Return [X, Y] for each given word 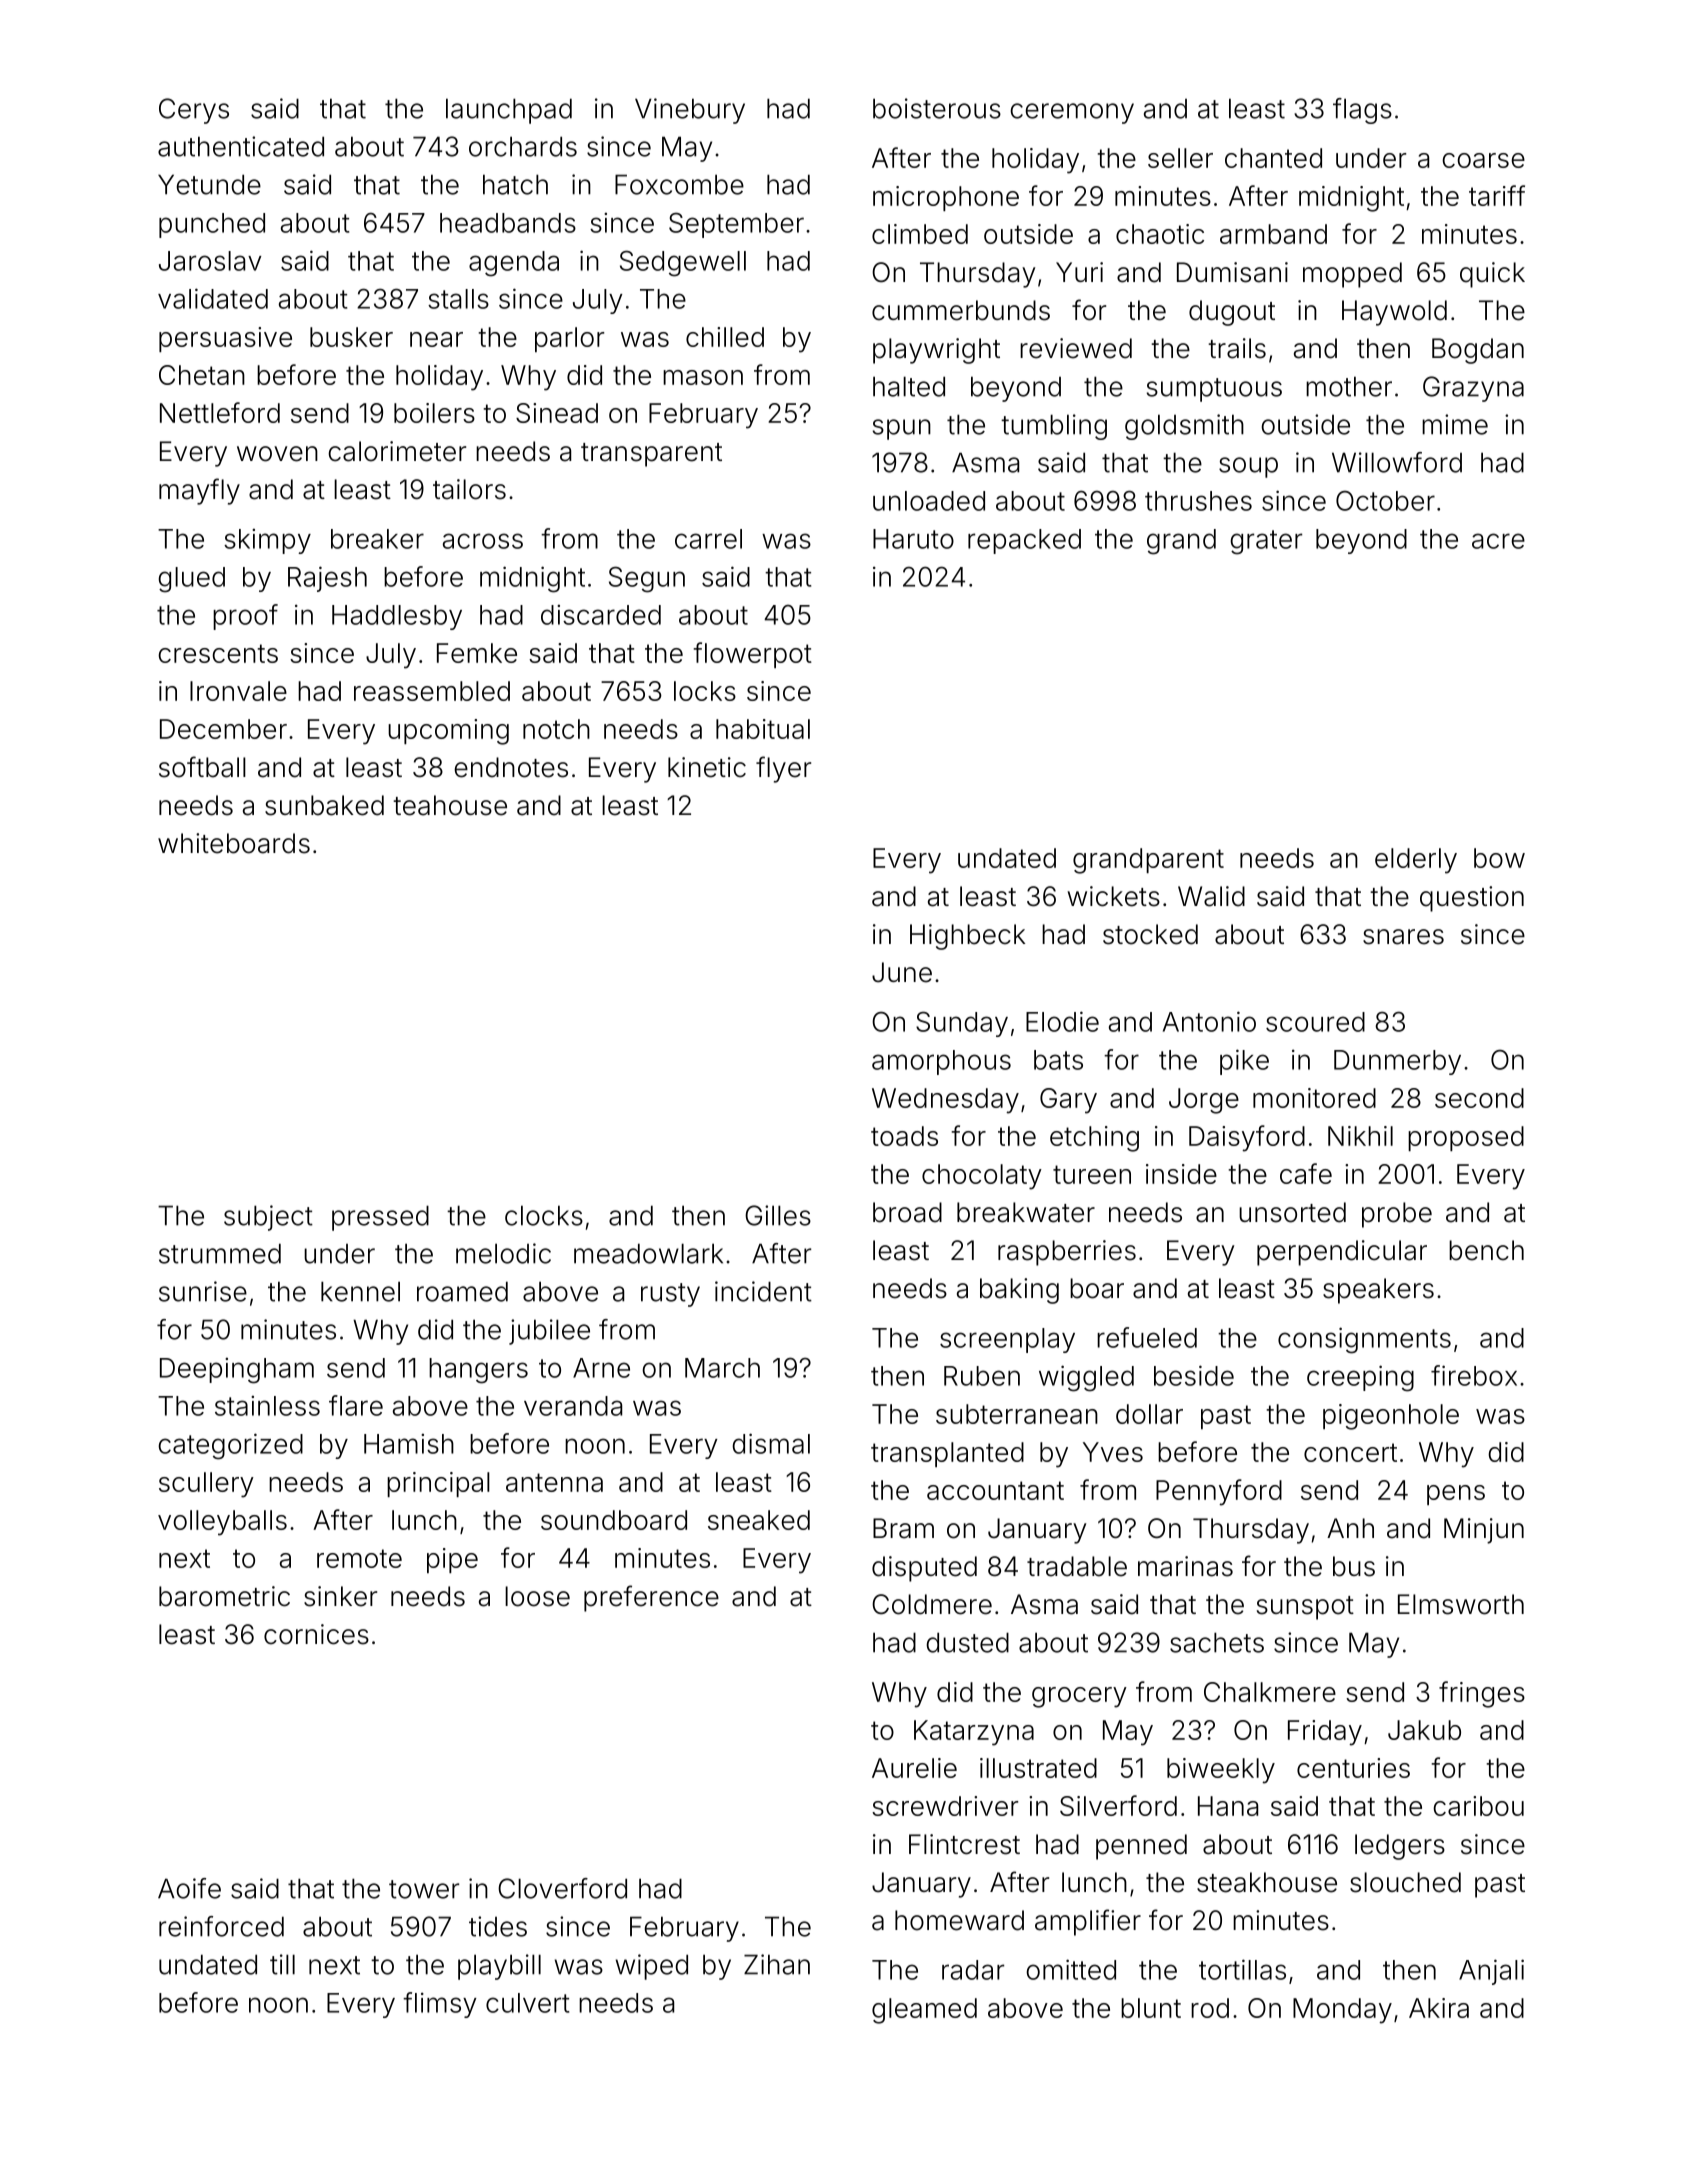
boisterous [937, 108]
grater [1266, 542]
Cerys [194, 111]
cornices [316, 1634]
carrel [708, 539]
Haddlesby [397, 617]
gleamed [924, 2011]
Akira [1439, 2008]
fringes [1482, 1694]
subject [268, 1218]
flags [1362, 111]
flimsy [440, 2005]
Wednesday [945, 1101]
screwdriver [945, 1806]
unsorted [1292, 1212]
